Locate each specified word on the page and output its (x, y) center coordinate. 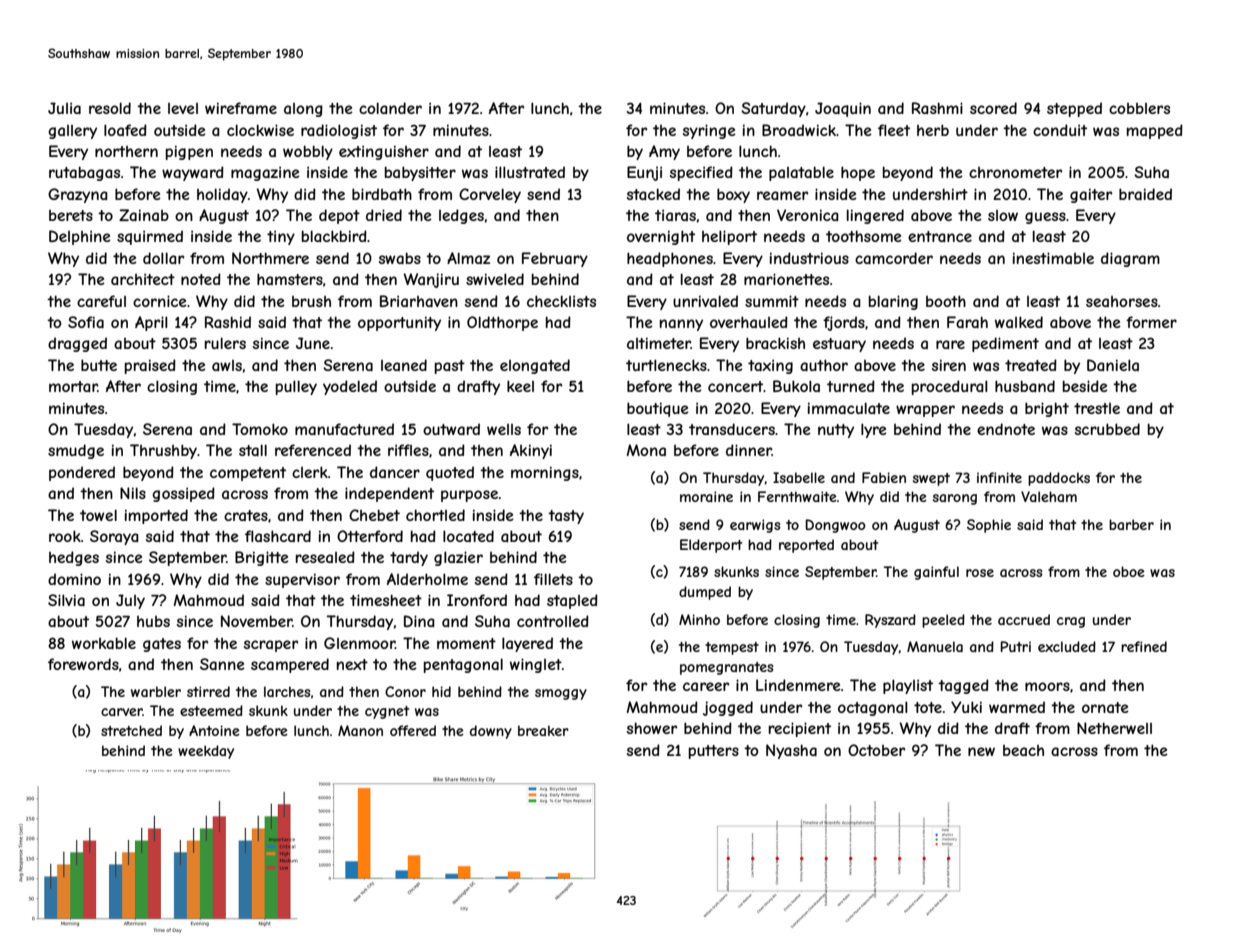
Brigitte (262, 558)
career (706, 686)
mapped (1155, 131)
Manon (360, 730)
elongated (535, 366)
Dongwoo (836, 526)
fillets (553, 579)
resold (110, 108)
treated (1031, 365)
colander (390, 108)
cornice (160, 301)
